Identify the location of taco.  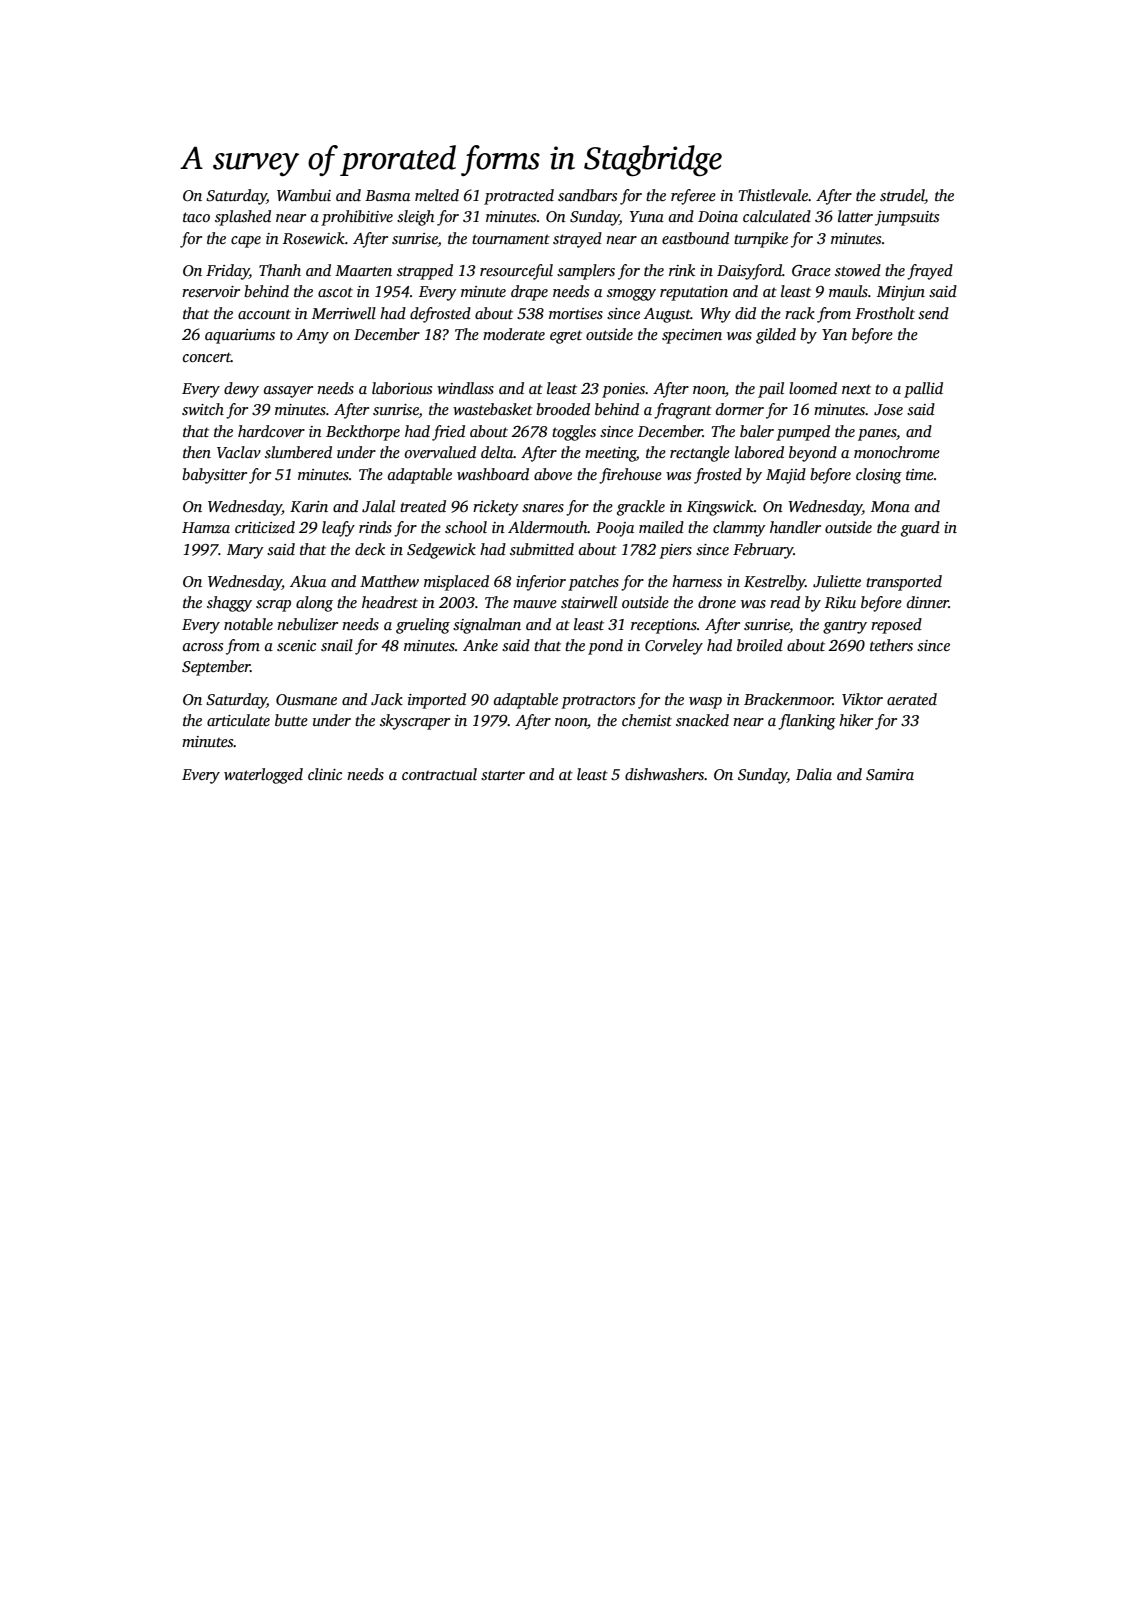
(196, 217).
